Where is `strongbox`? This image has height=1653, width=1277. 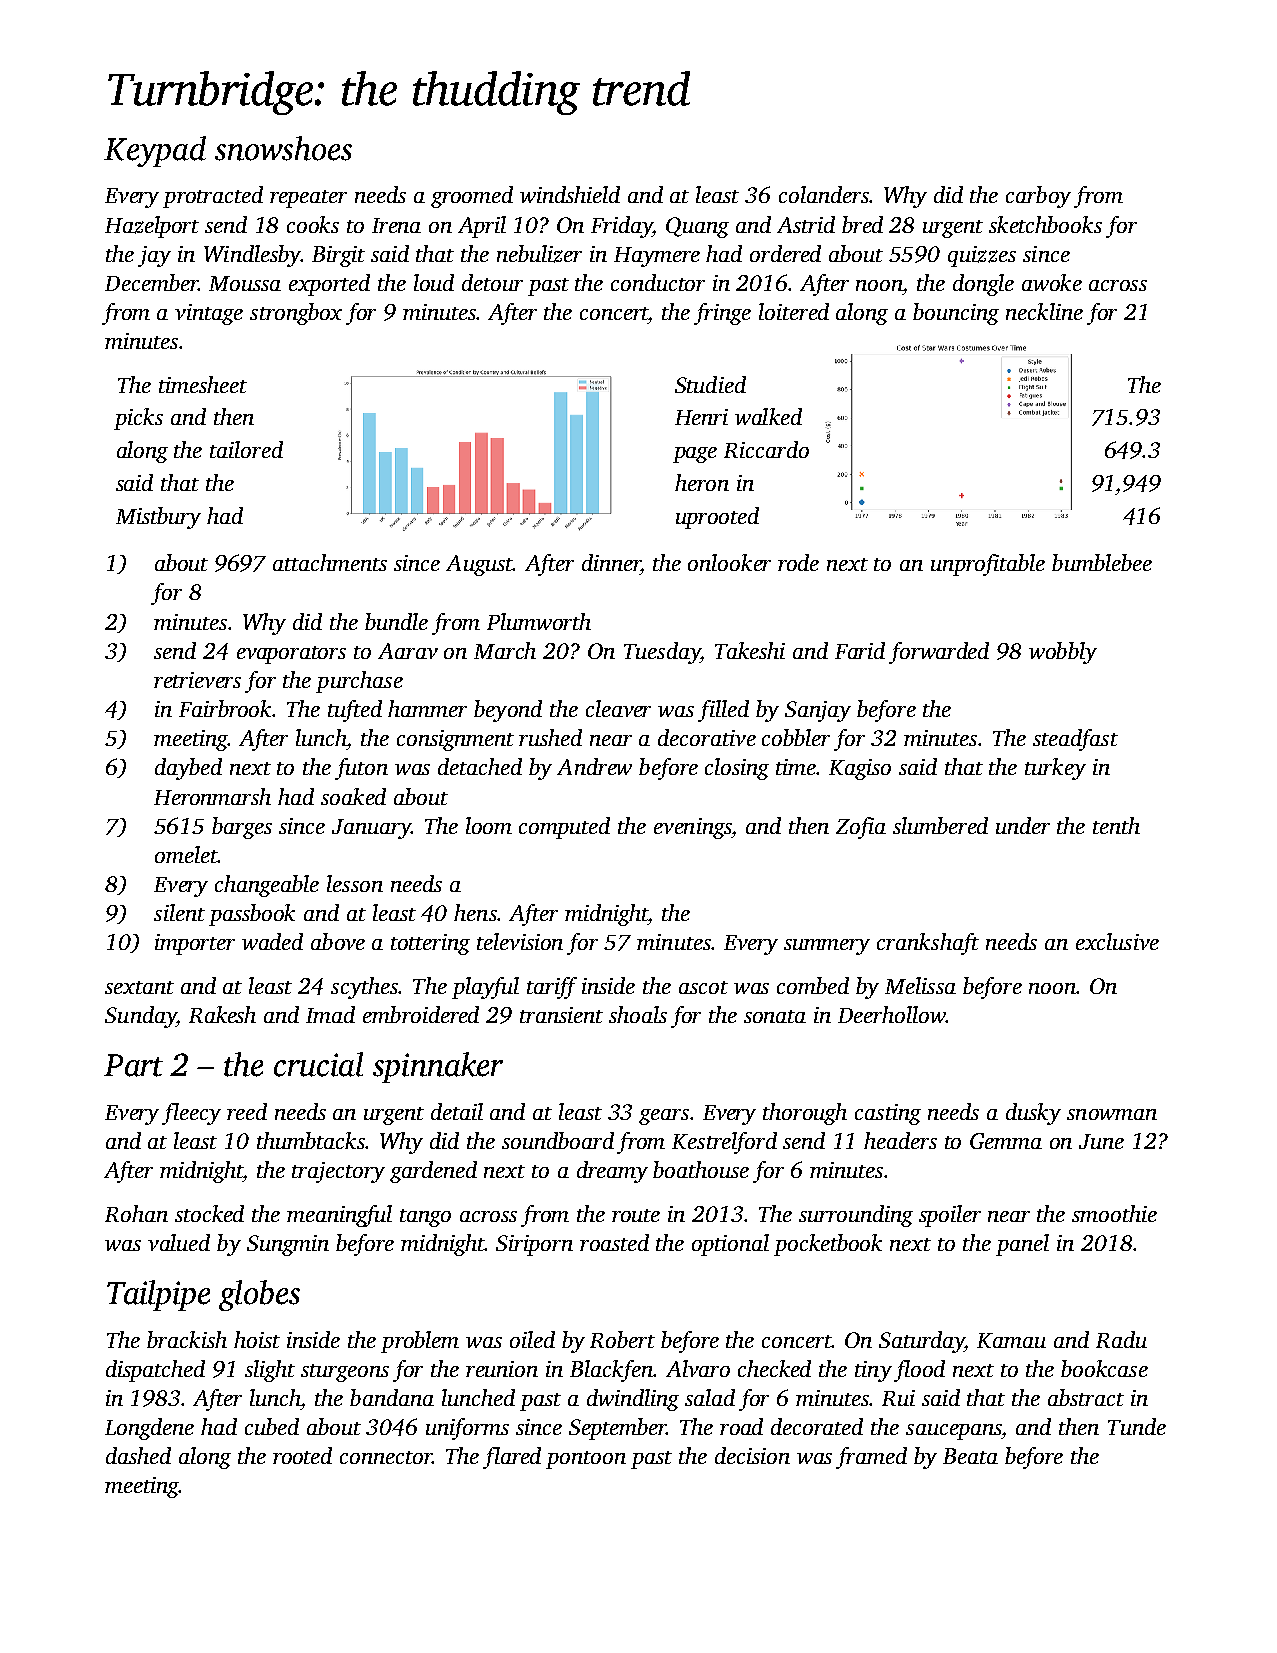 strongbox is located at coordinates (296, 314).
